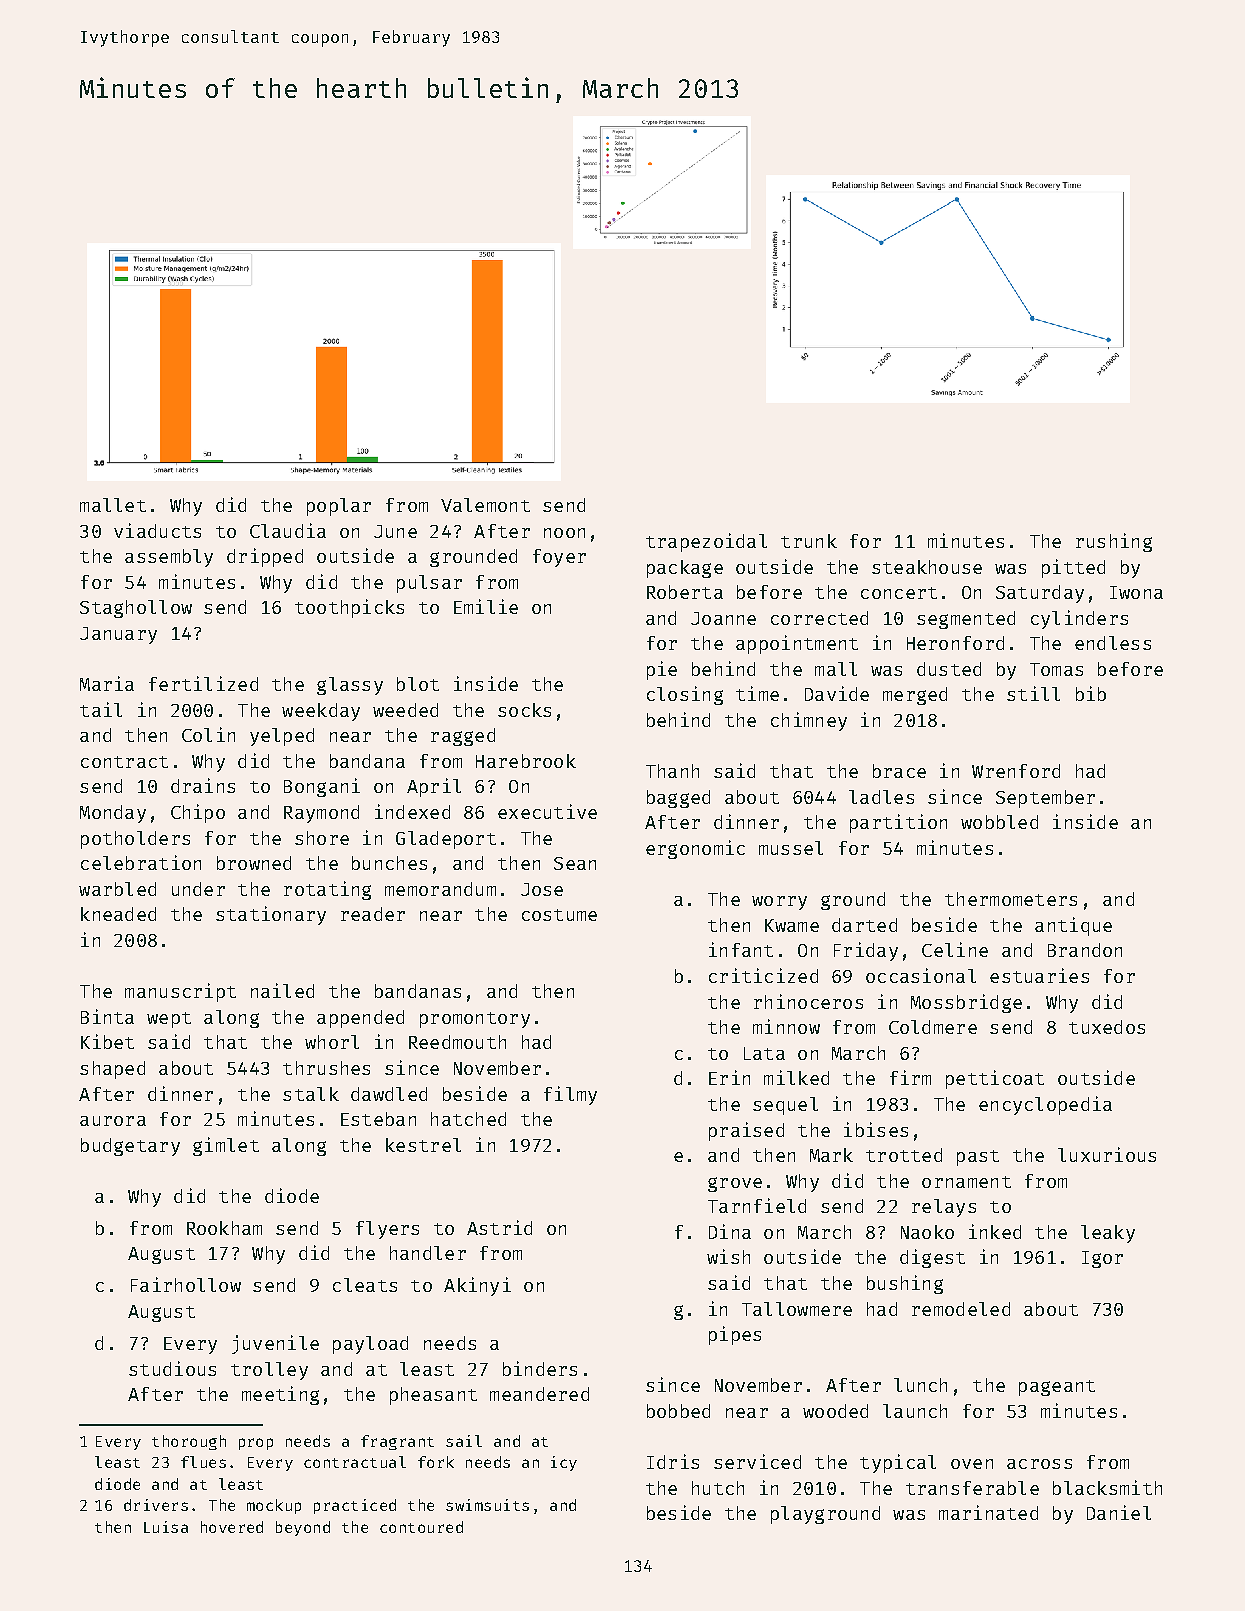 This image has width=1245, height=1611. Describe the element at coordinates (678, 799) in the image. I see `bagged` at that location.
